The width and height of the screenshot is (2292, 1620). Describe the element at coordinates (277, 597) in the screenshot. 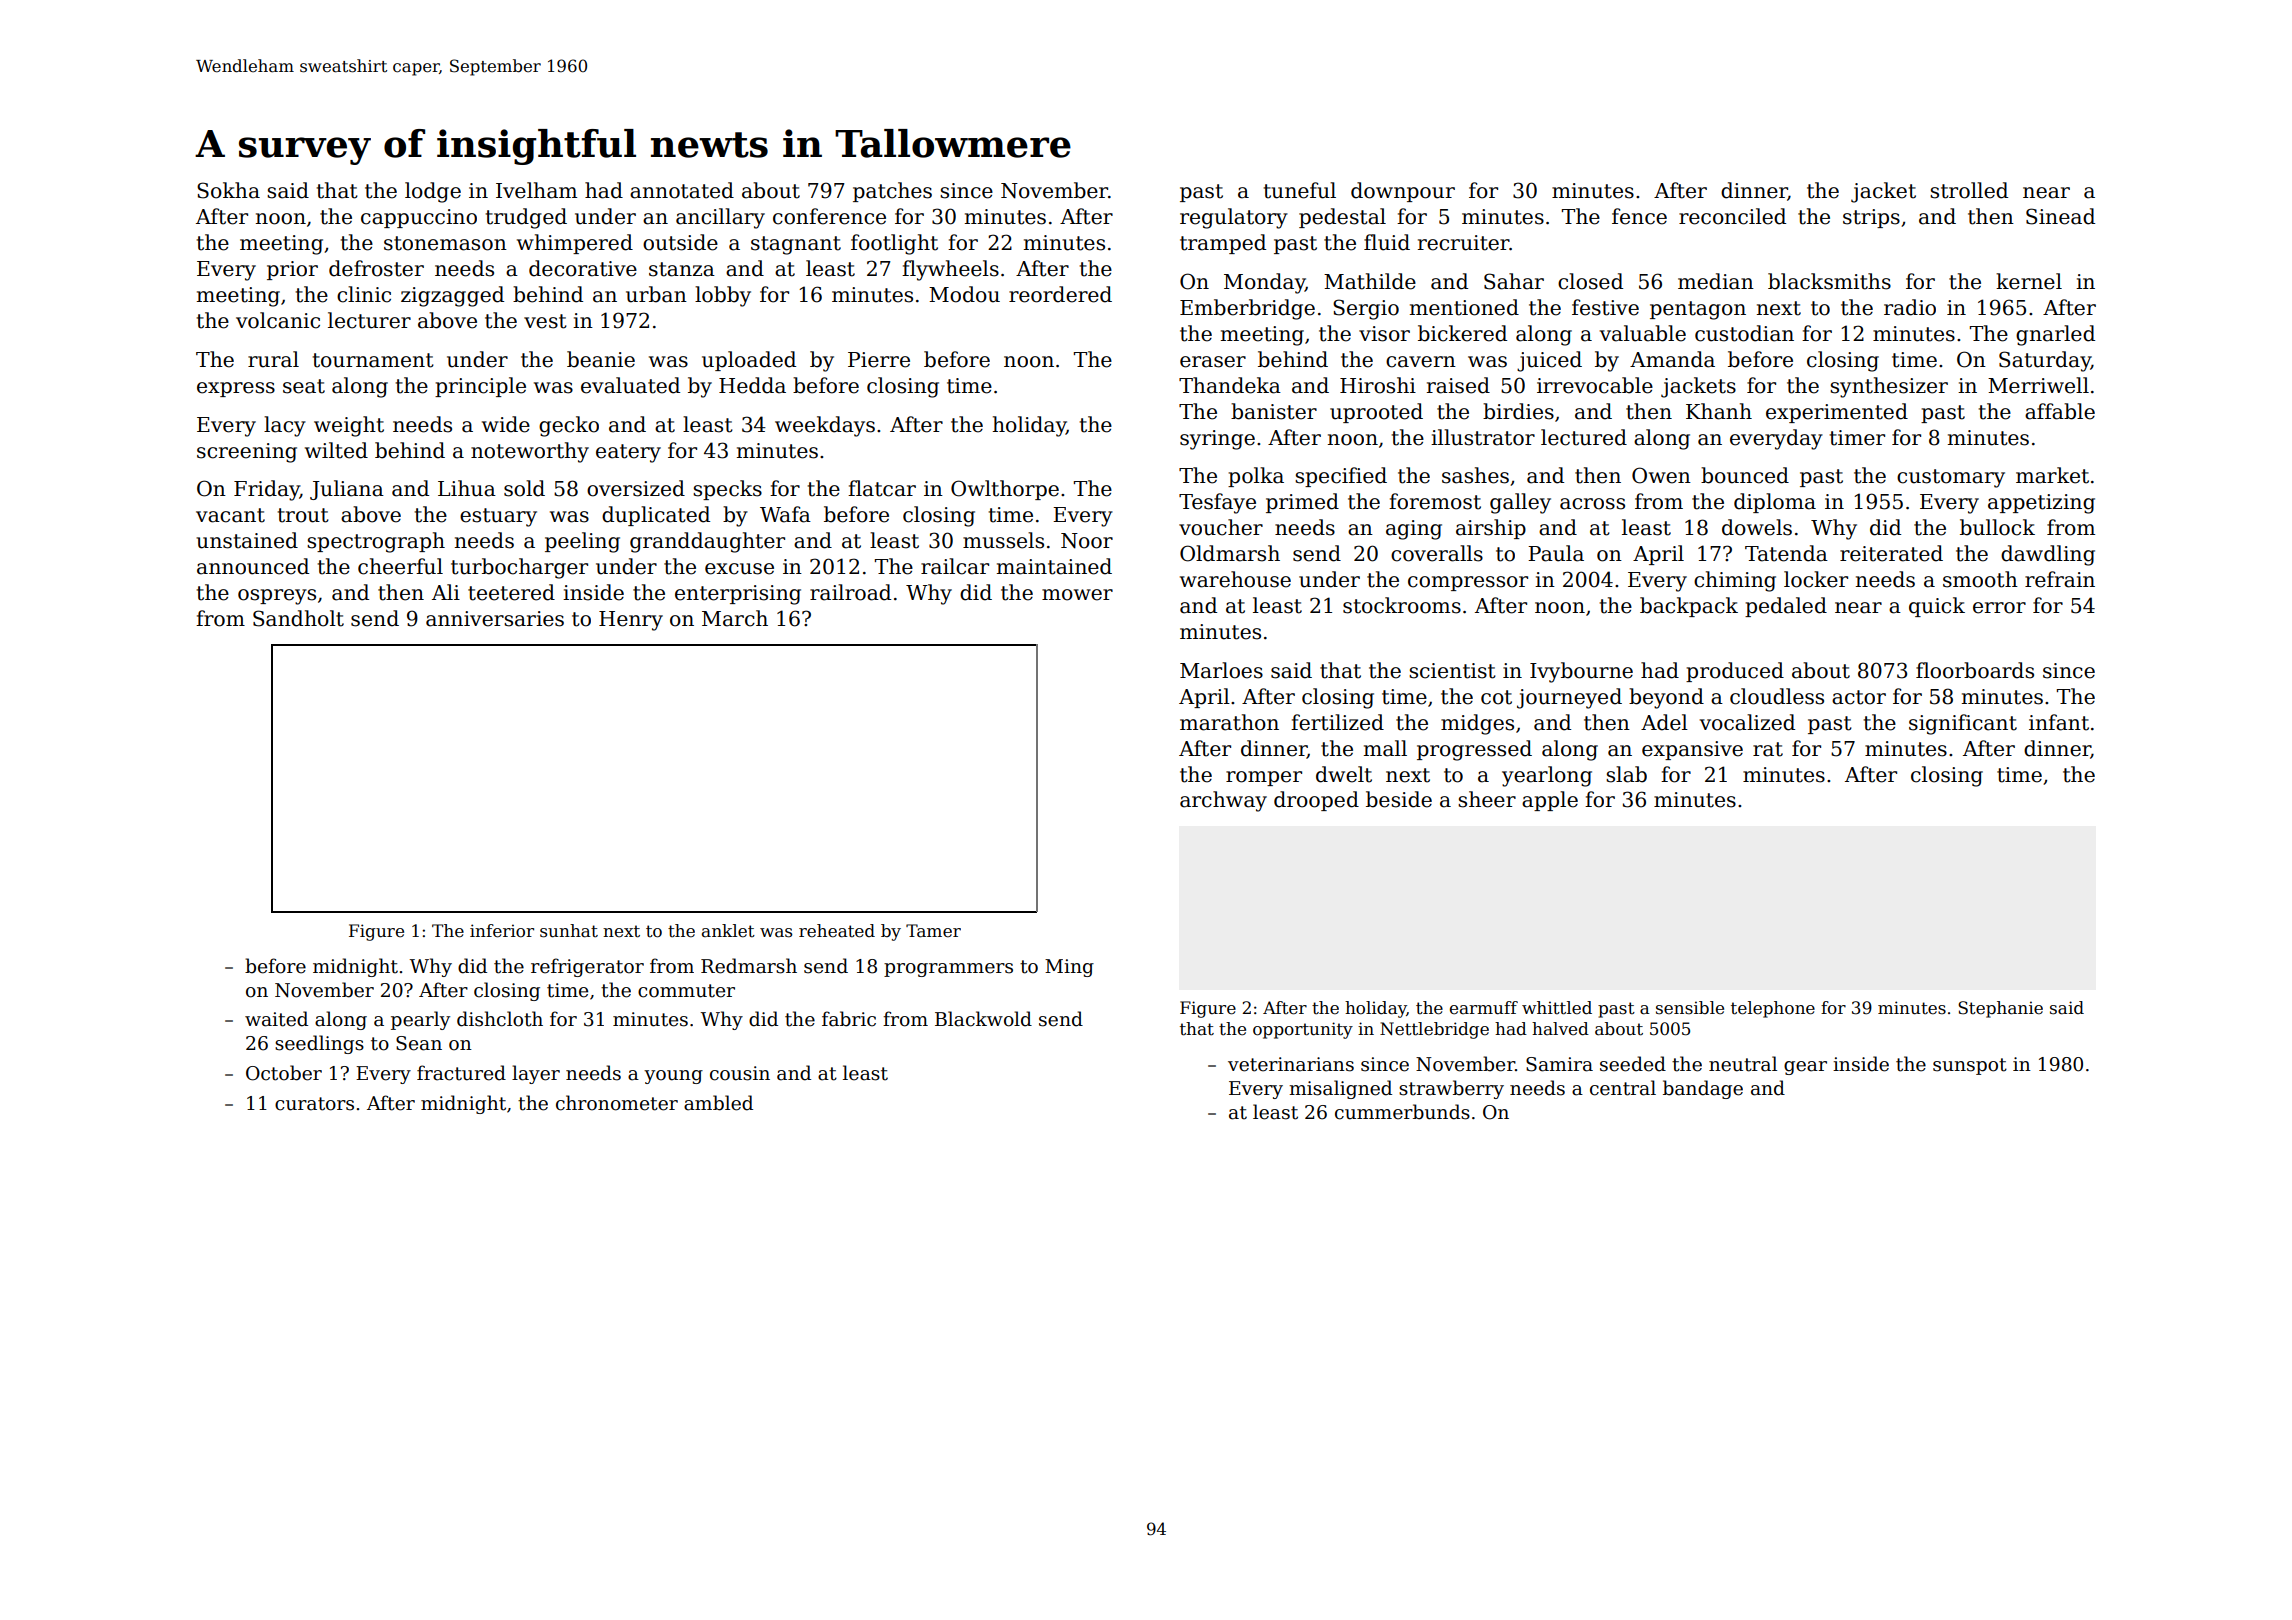

I see `ospreys` at that location.
